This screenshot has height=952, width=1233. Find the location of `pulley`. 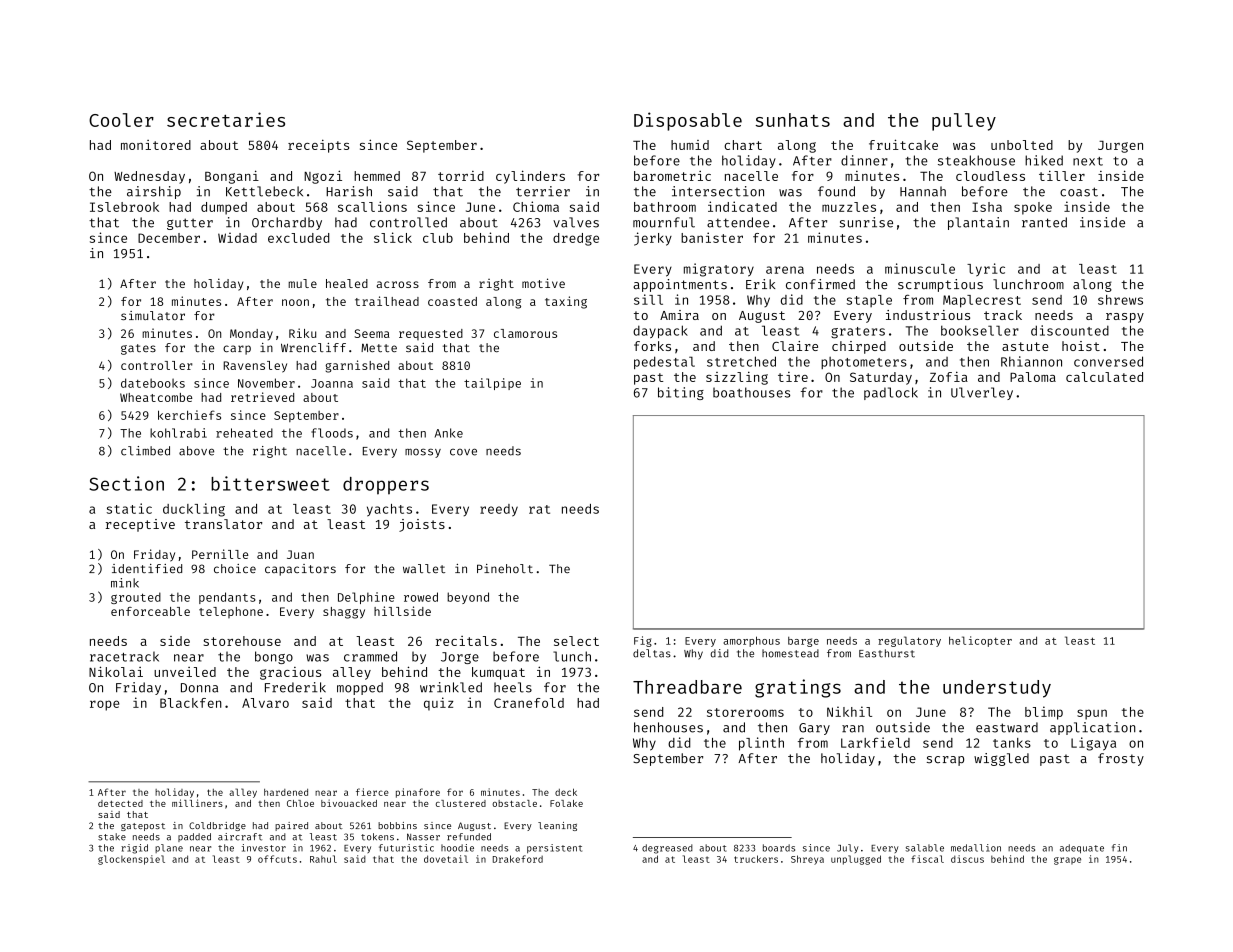

pulley is located at coordinates (964, 122).
